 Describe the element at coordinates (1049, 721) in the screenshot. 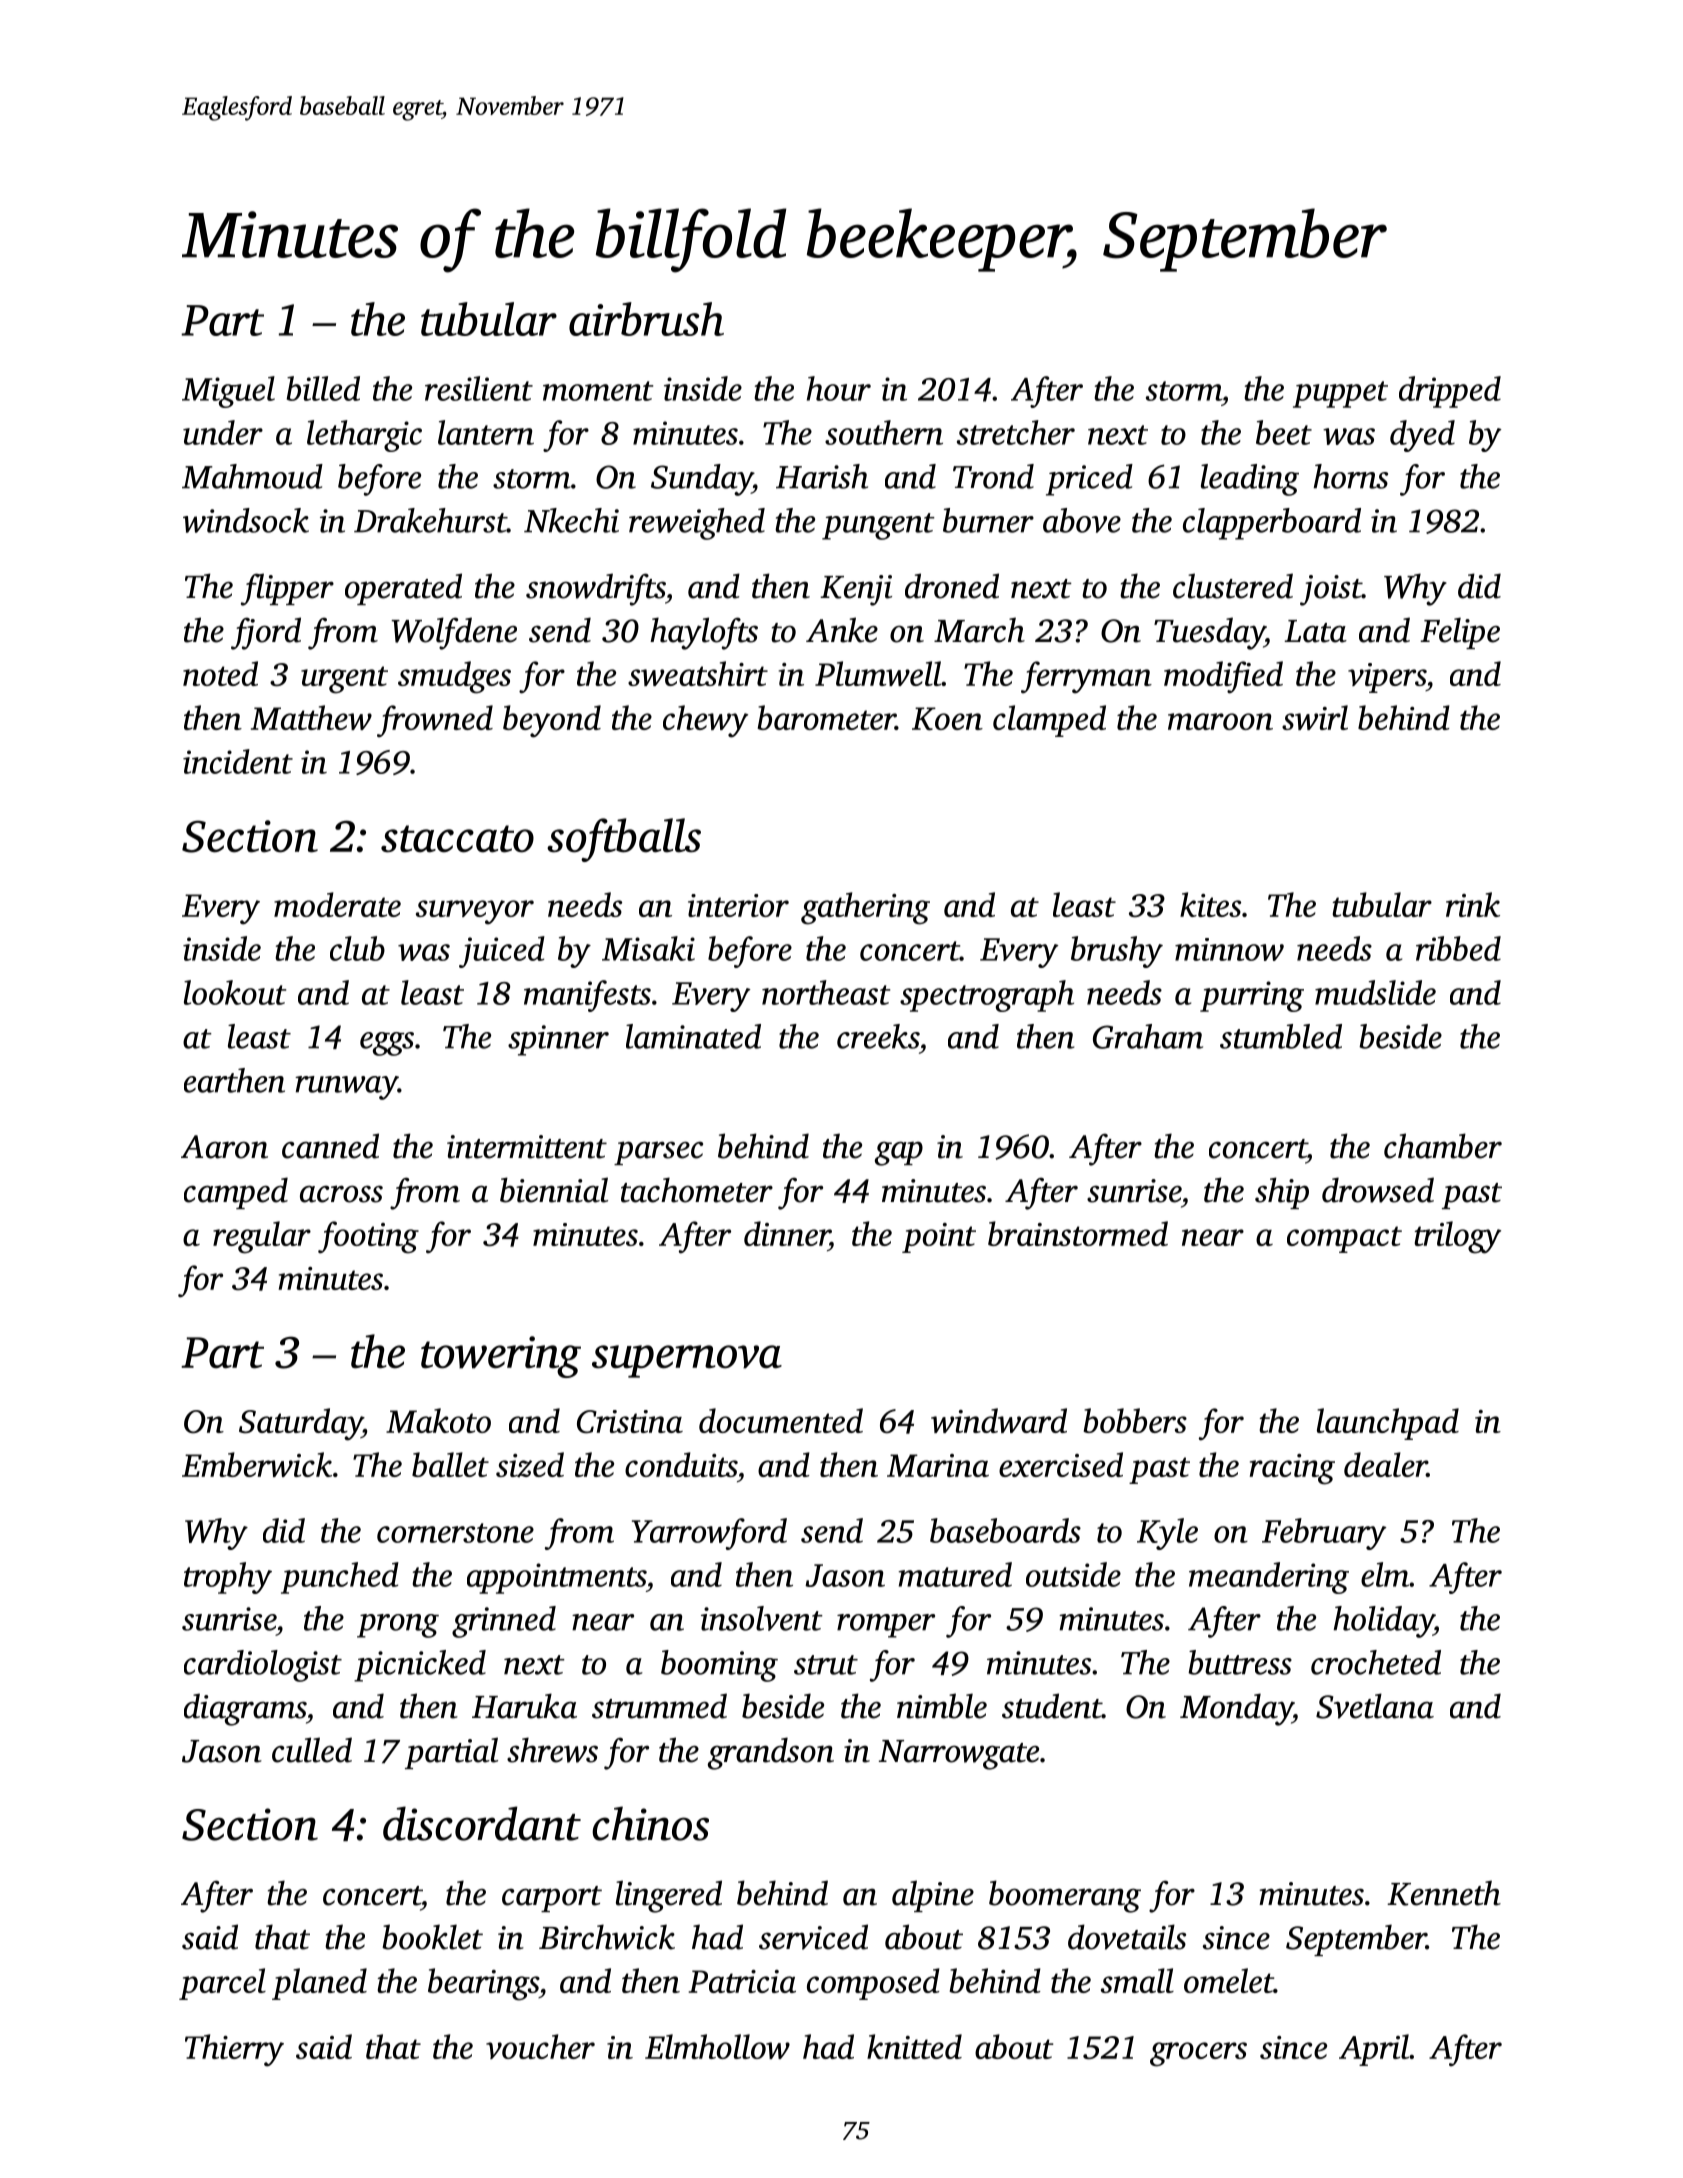

I see `clamped` at that location.
